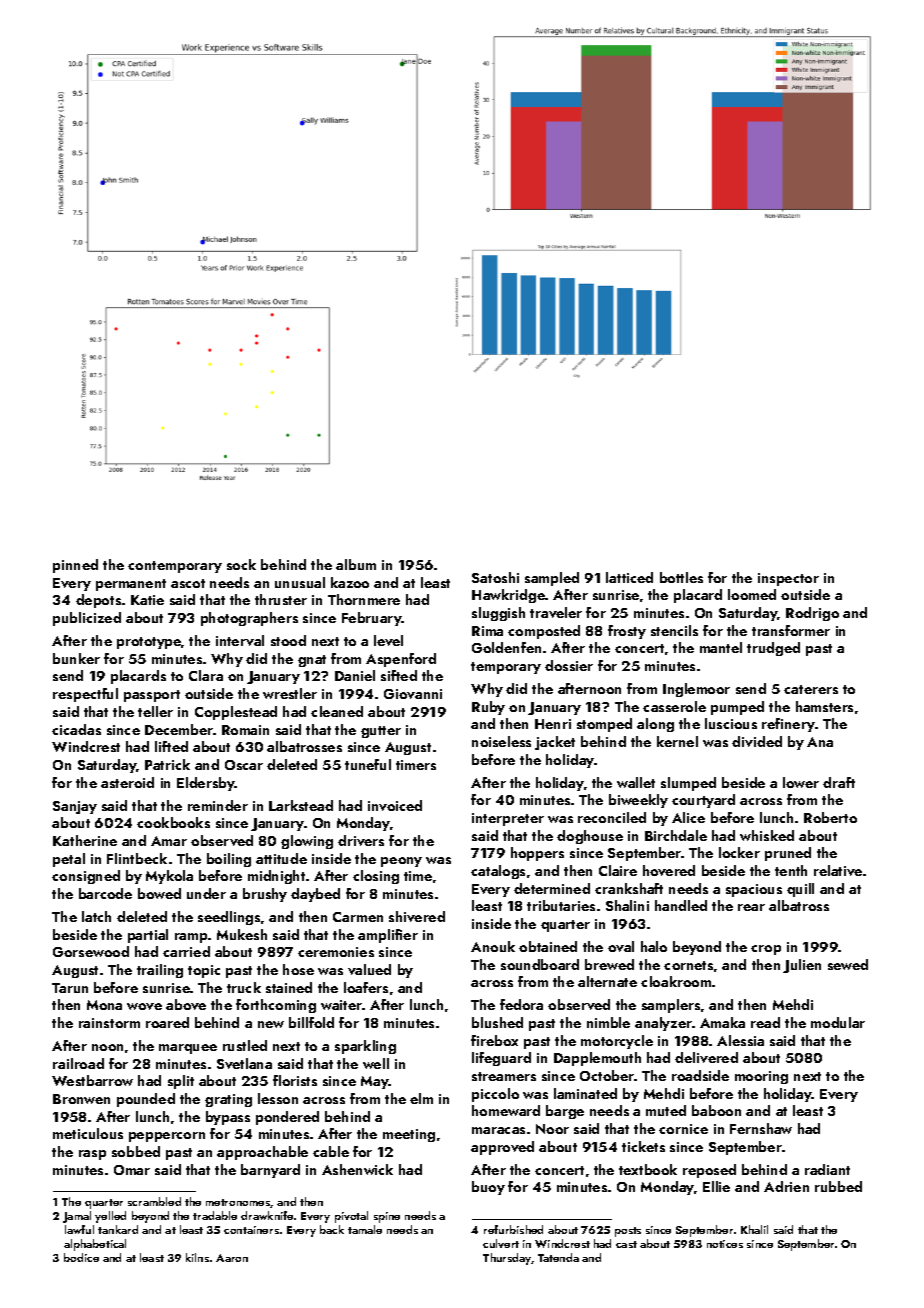  Describe the element at coordinates (801, 782) in the screenshot. I see `lower` at that location.
